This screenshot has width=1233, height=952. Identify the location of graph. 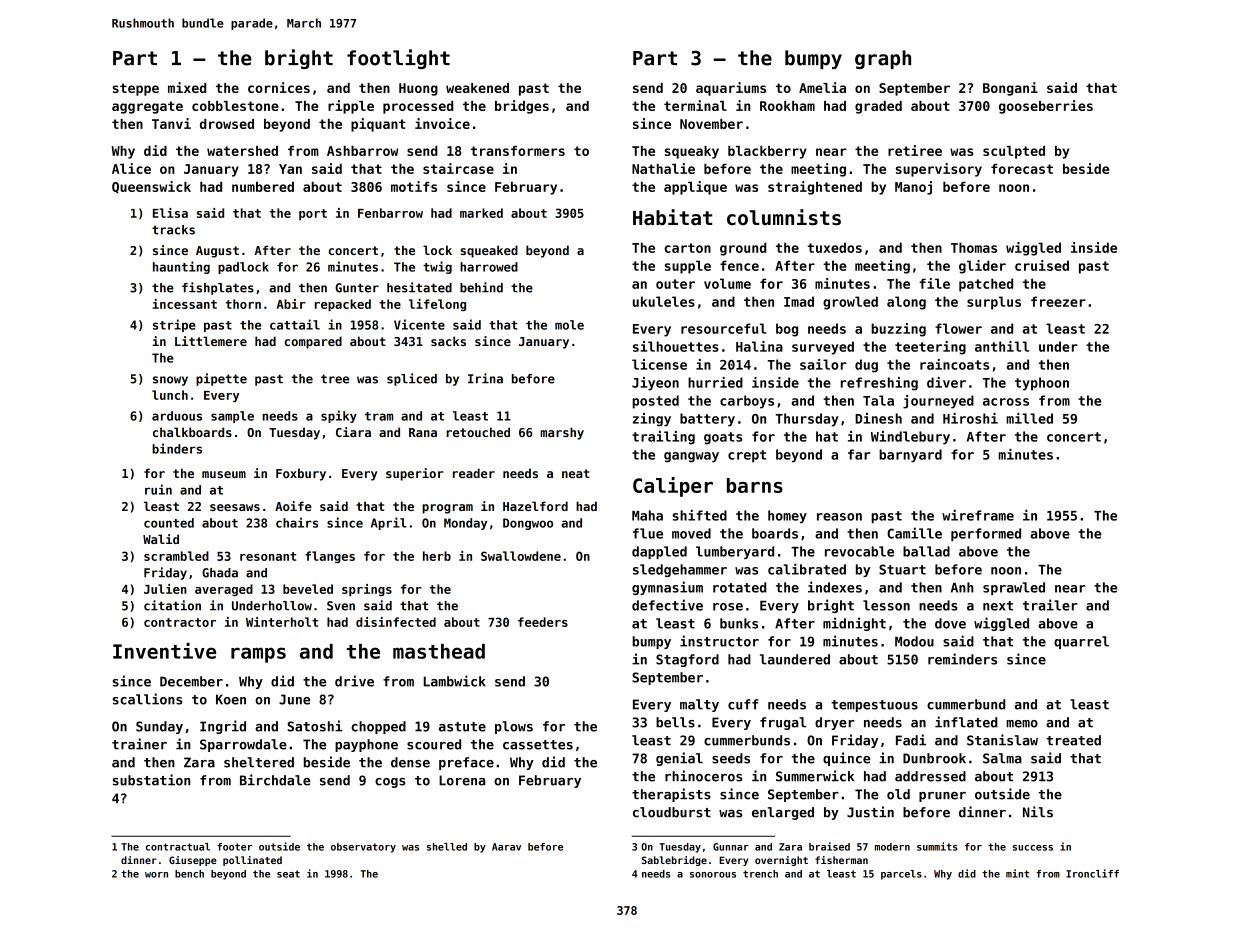
(883, 59).
